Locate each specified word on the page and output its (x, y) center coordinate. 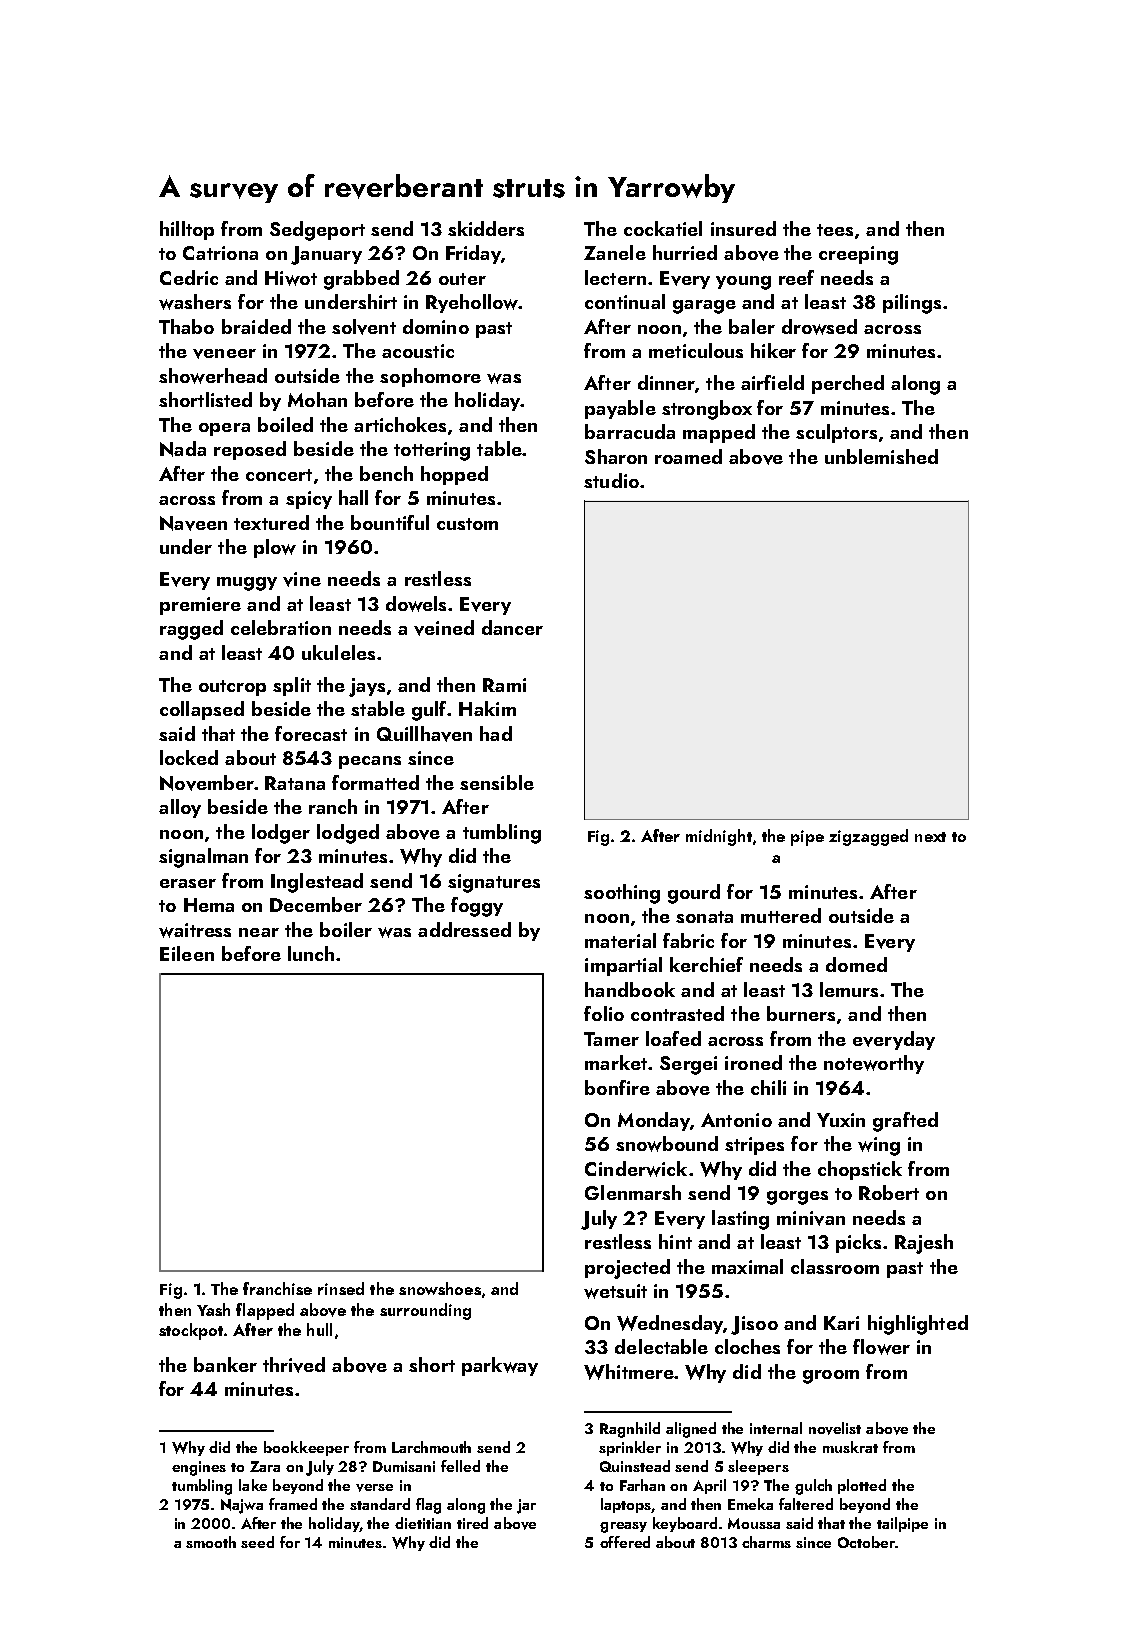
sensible (497, 782)
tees (835, 230)
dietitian (423, 1523)
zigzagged (868, 837)
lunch (311, 953)
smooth (211, 1542)
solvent (364, 327)
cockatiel (663, 228)
